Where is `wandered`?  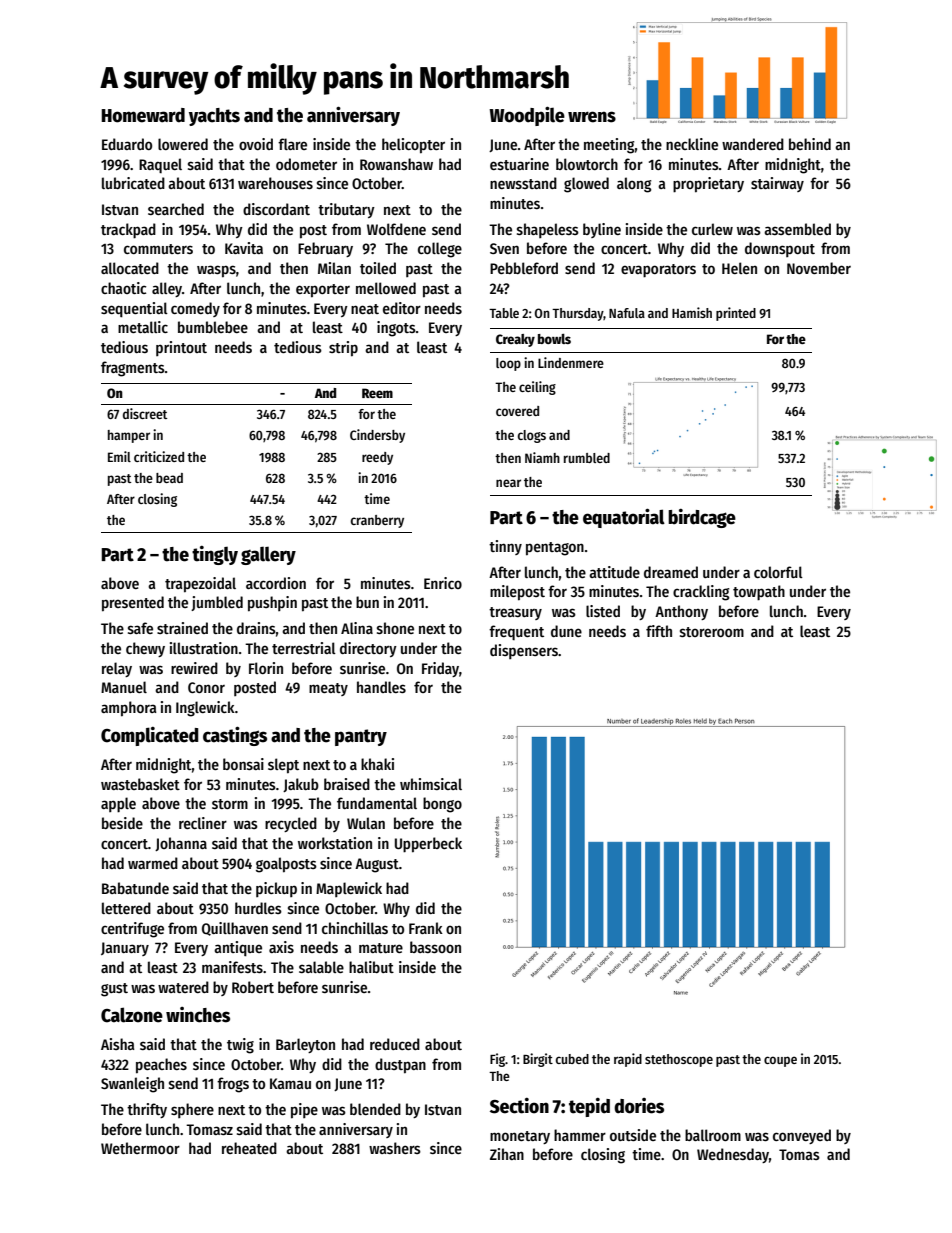 wandered is located at coordinates (753, 144).
